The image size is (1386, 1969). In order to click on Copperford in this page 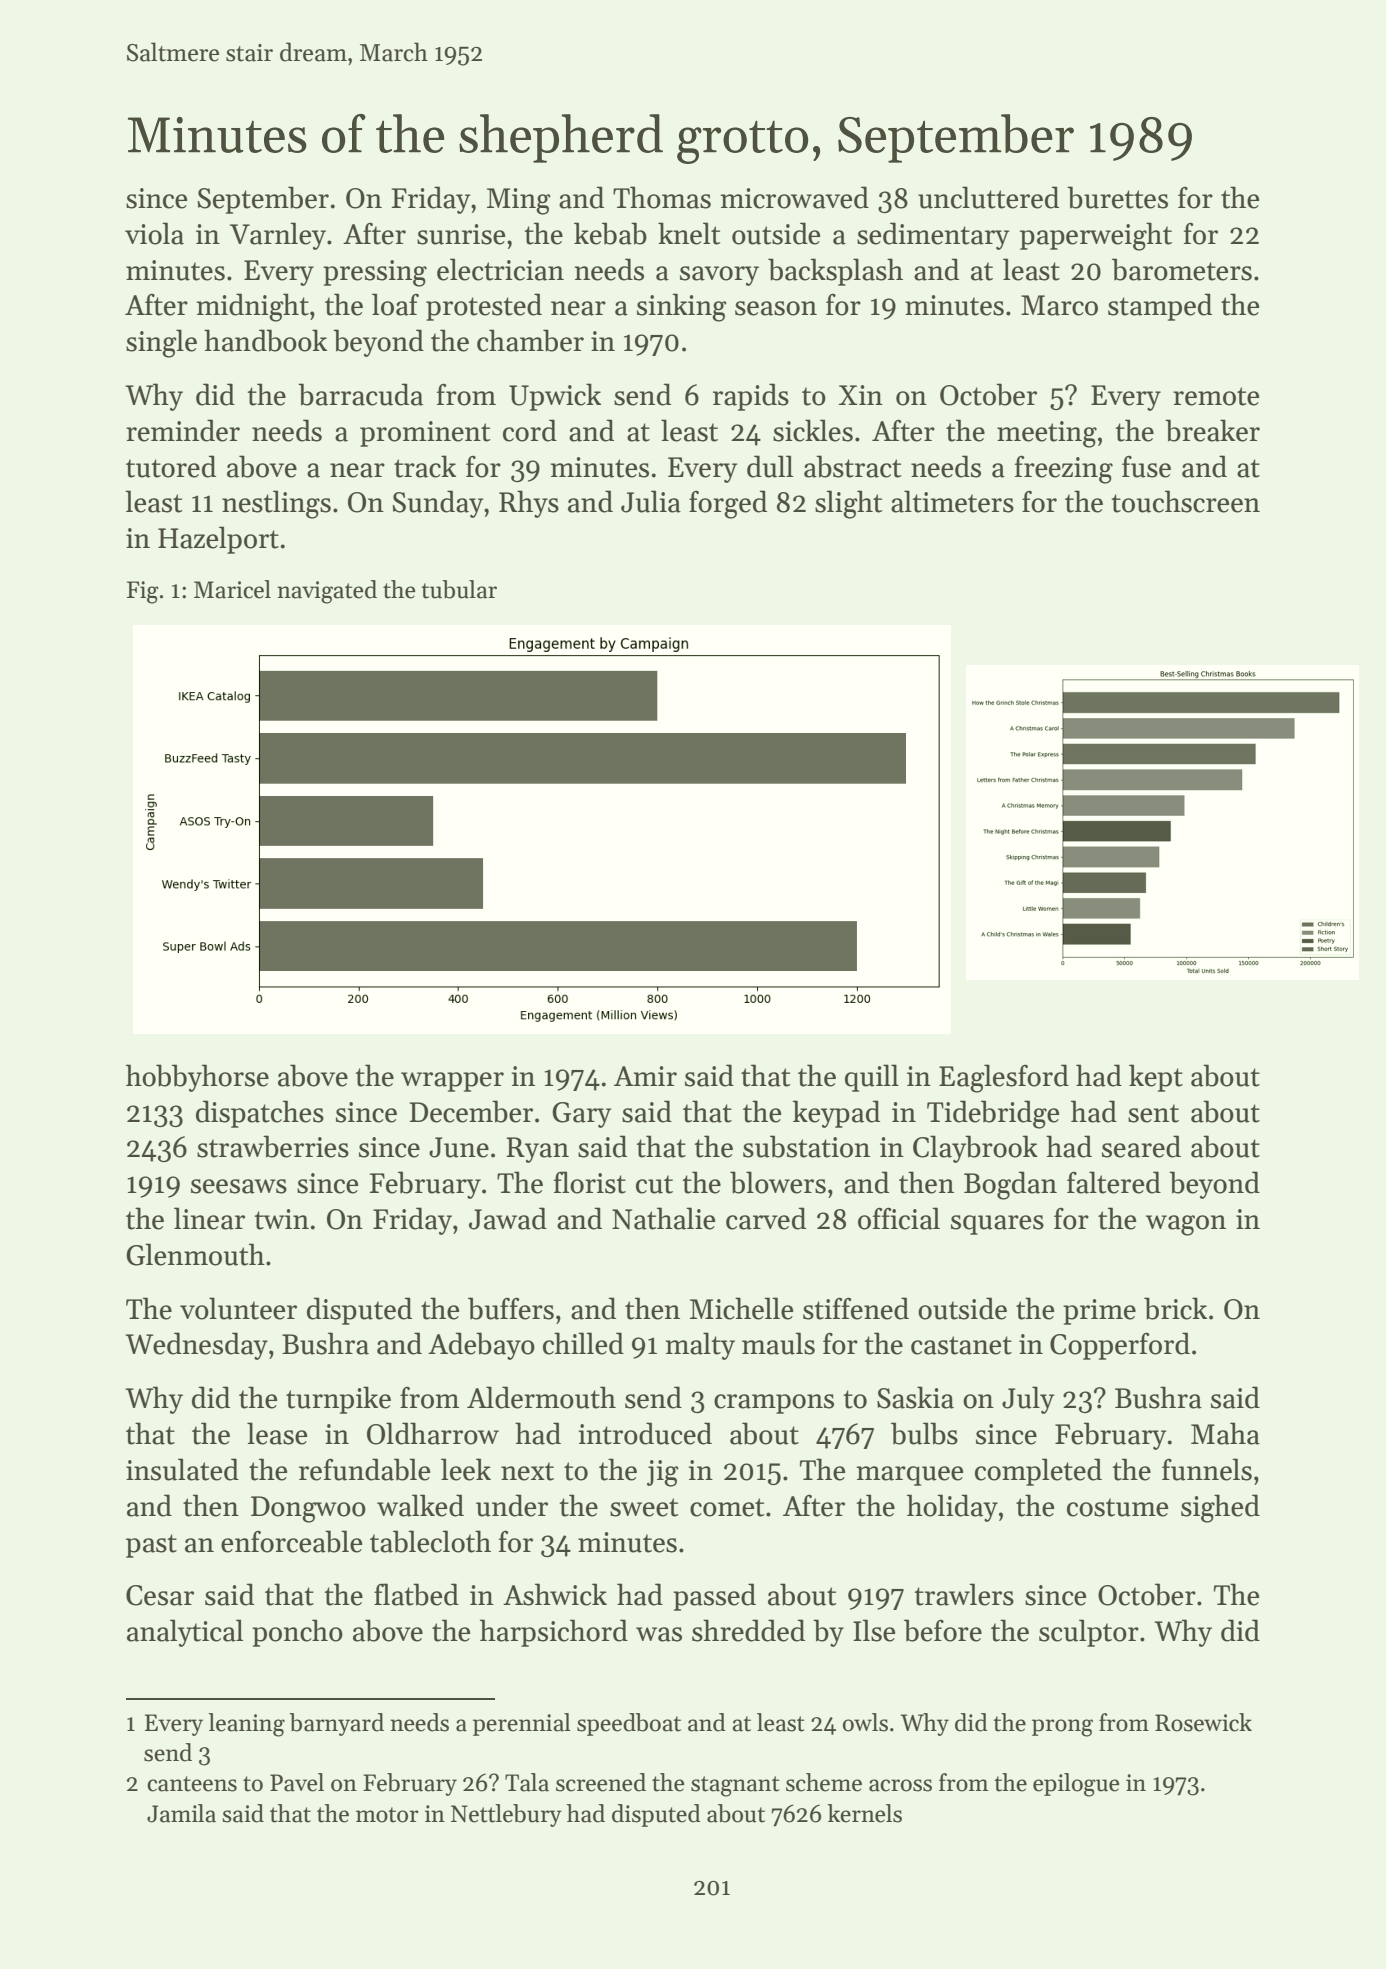, I will do `click(1120, 1346)`.
